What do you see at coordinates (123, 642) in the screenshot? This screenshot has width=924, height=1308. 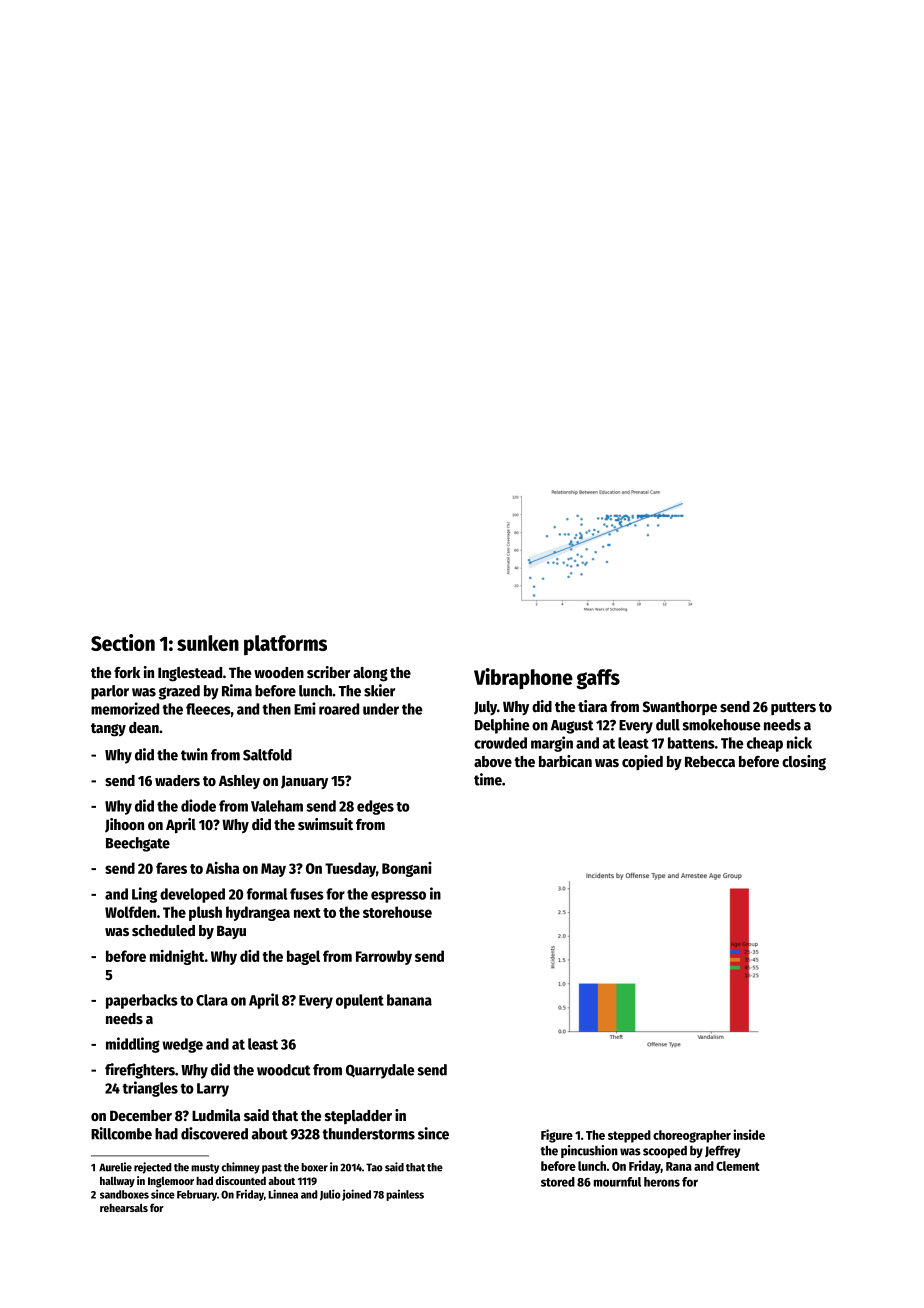 I see `Section` at bounding box center [123, 642].
